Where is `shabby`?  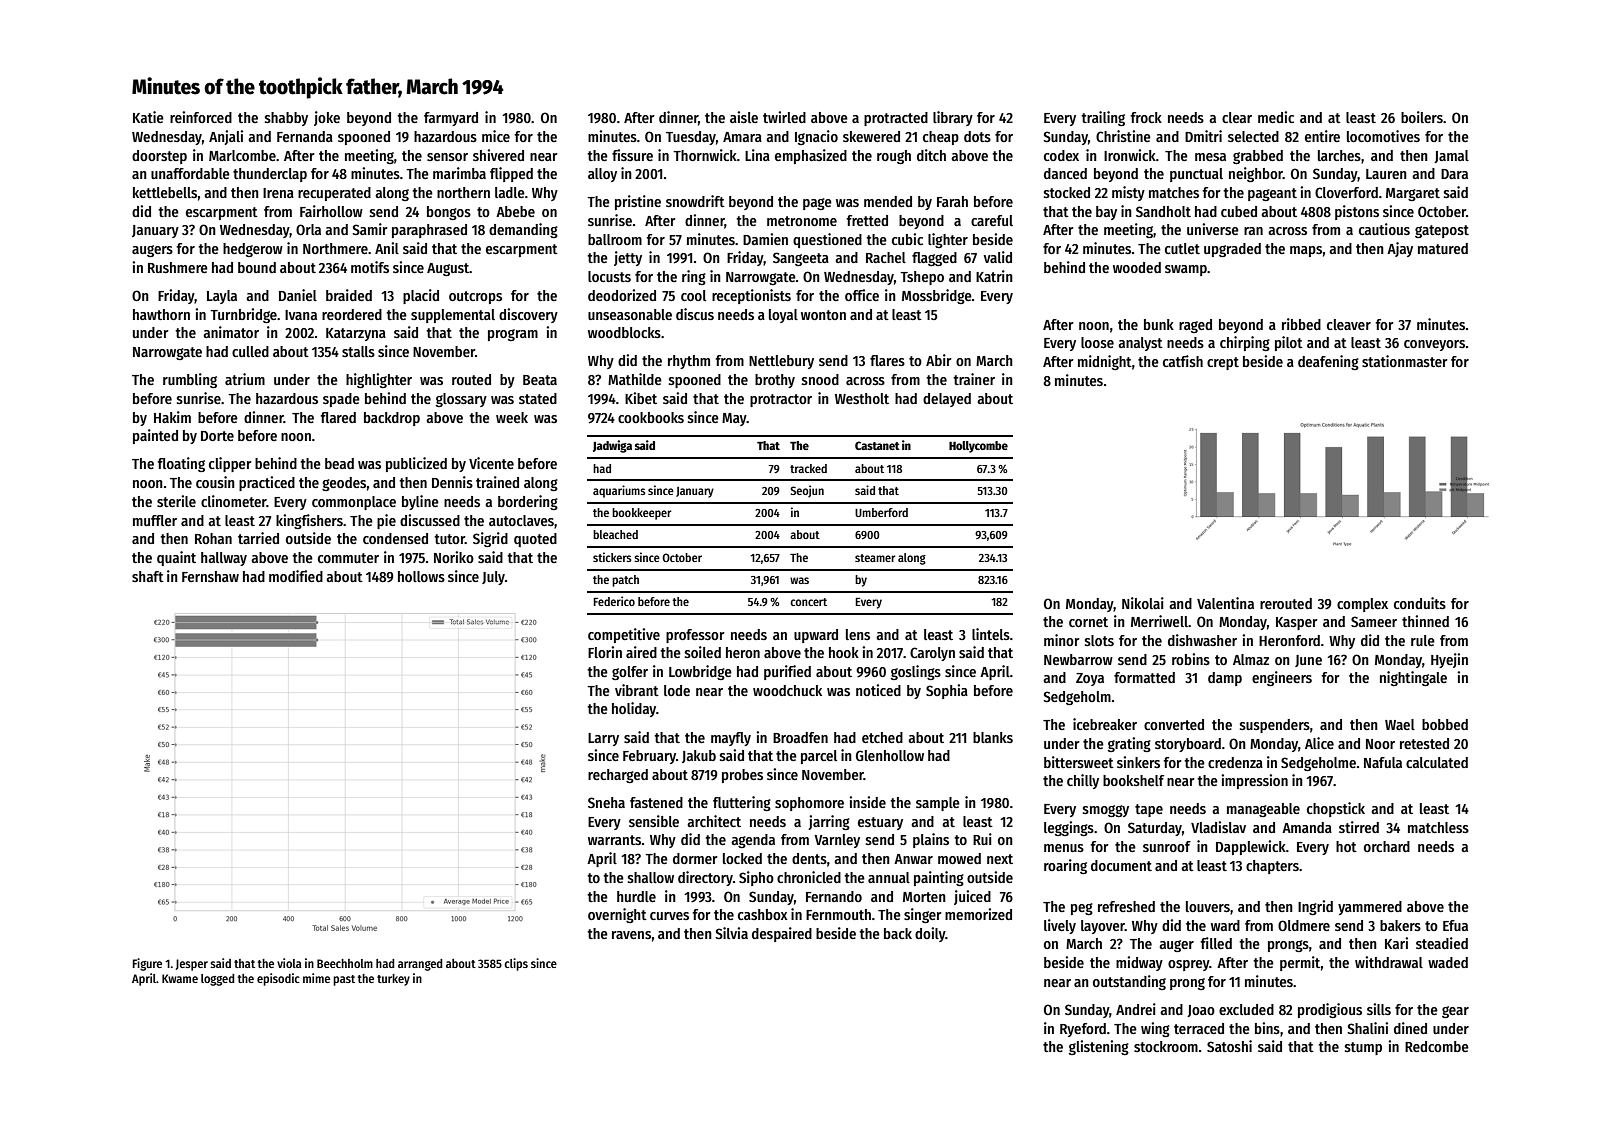 shabby is located at coordinates (286, 119).
